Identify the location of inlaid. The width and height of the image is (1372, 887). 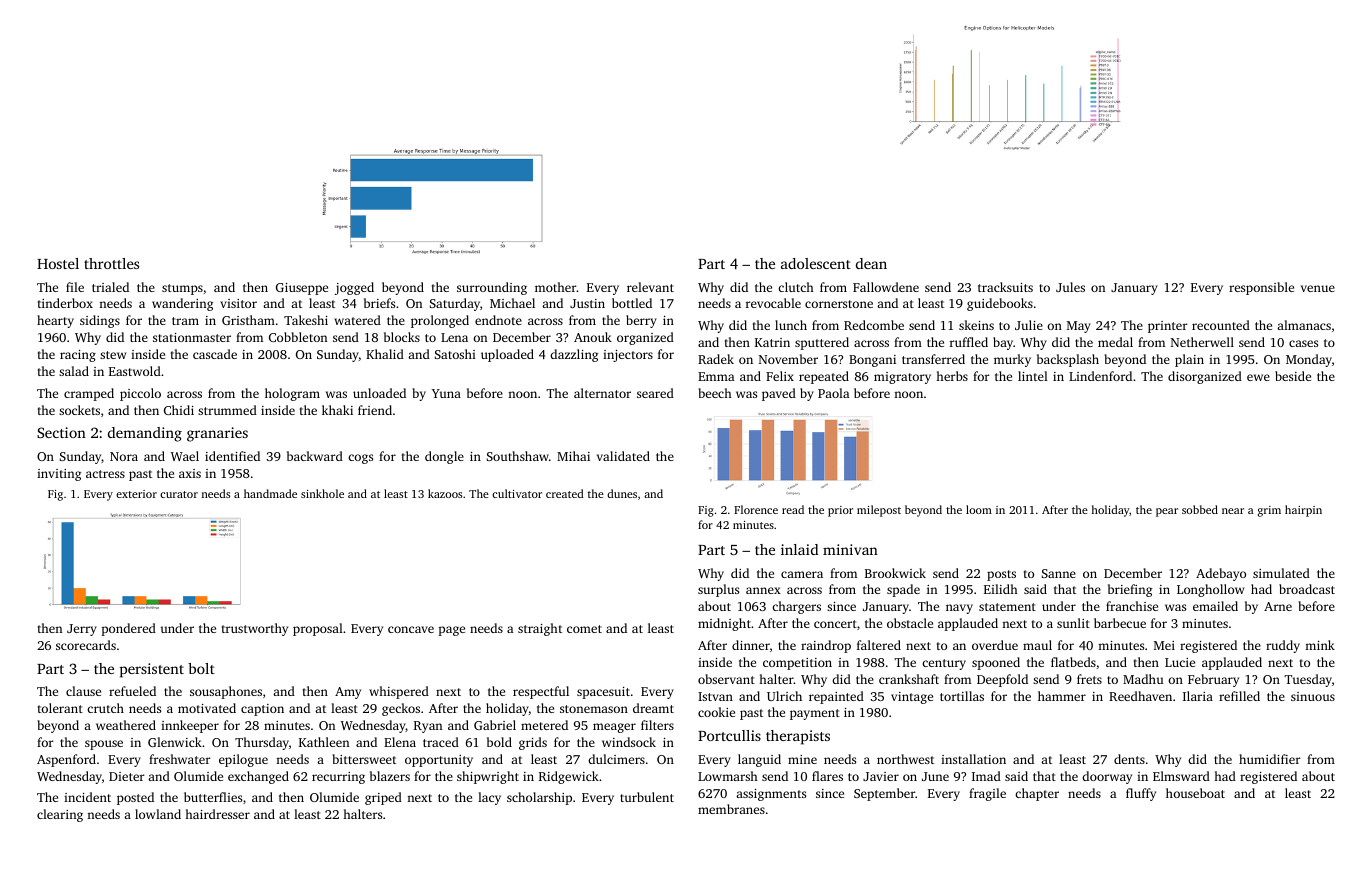
(799, 549).
